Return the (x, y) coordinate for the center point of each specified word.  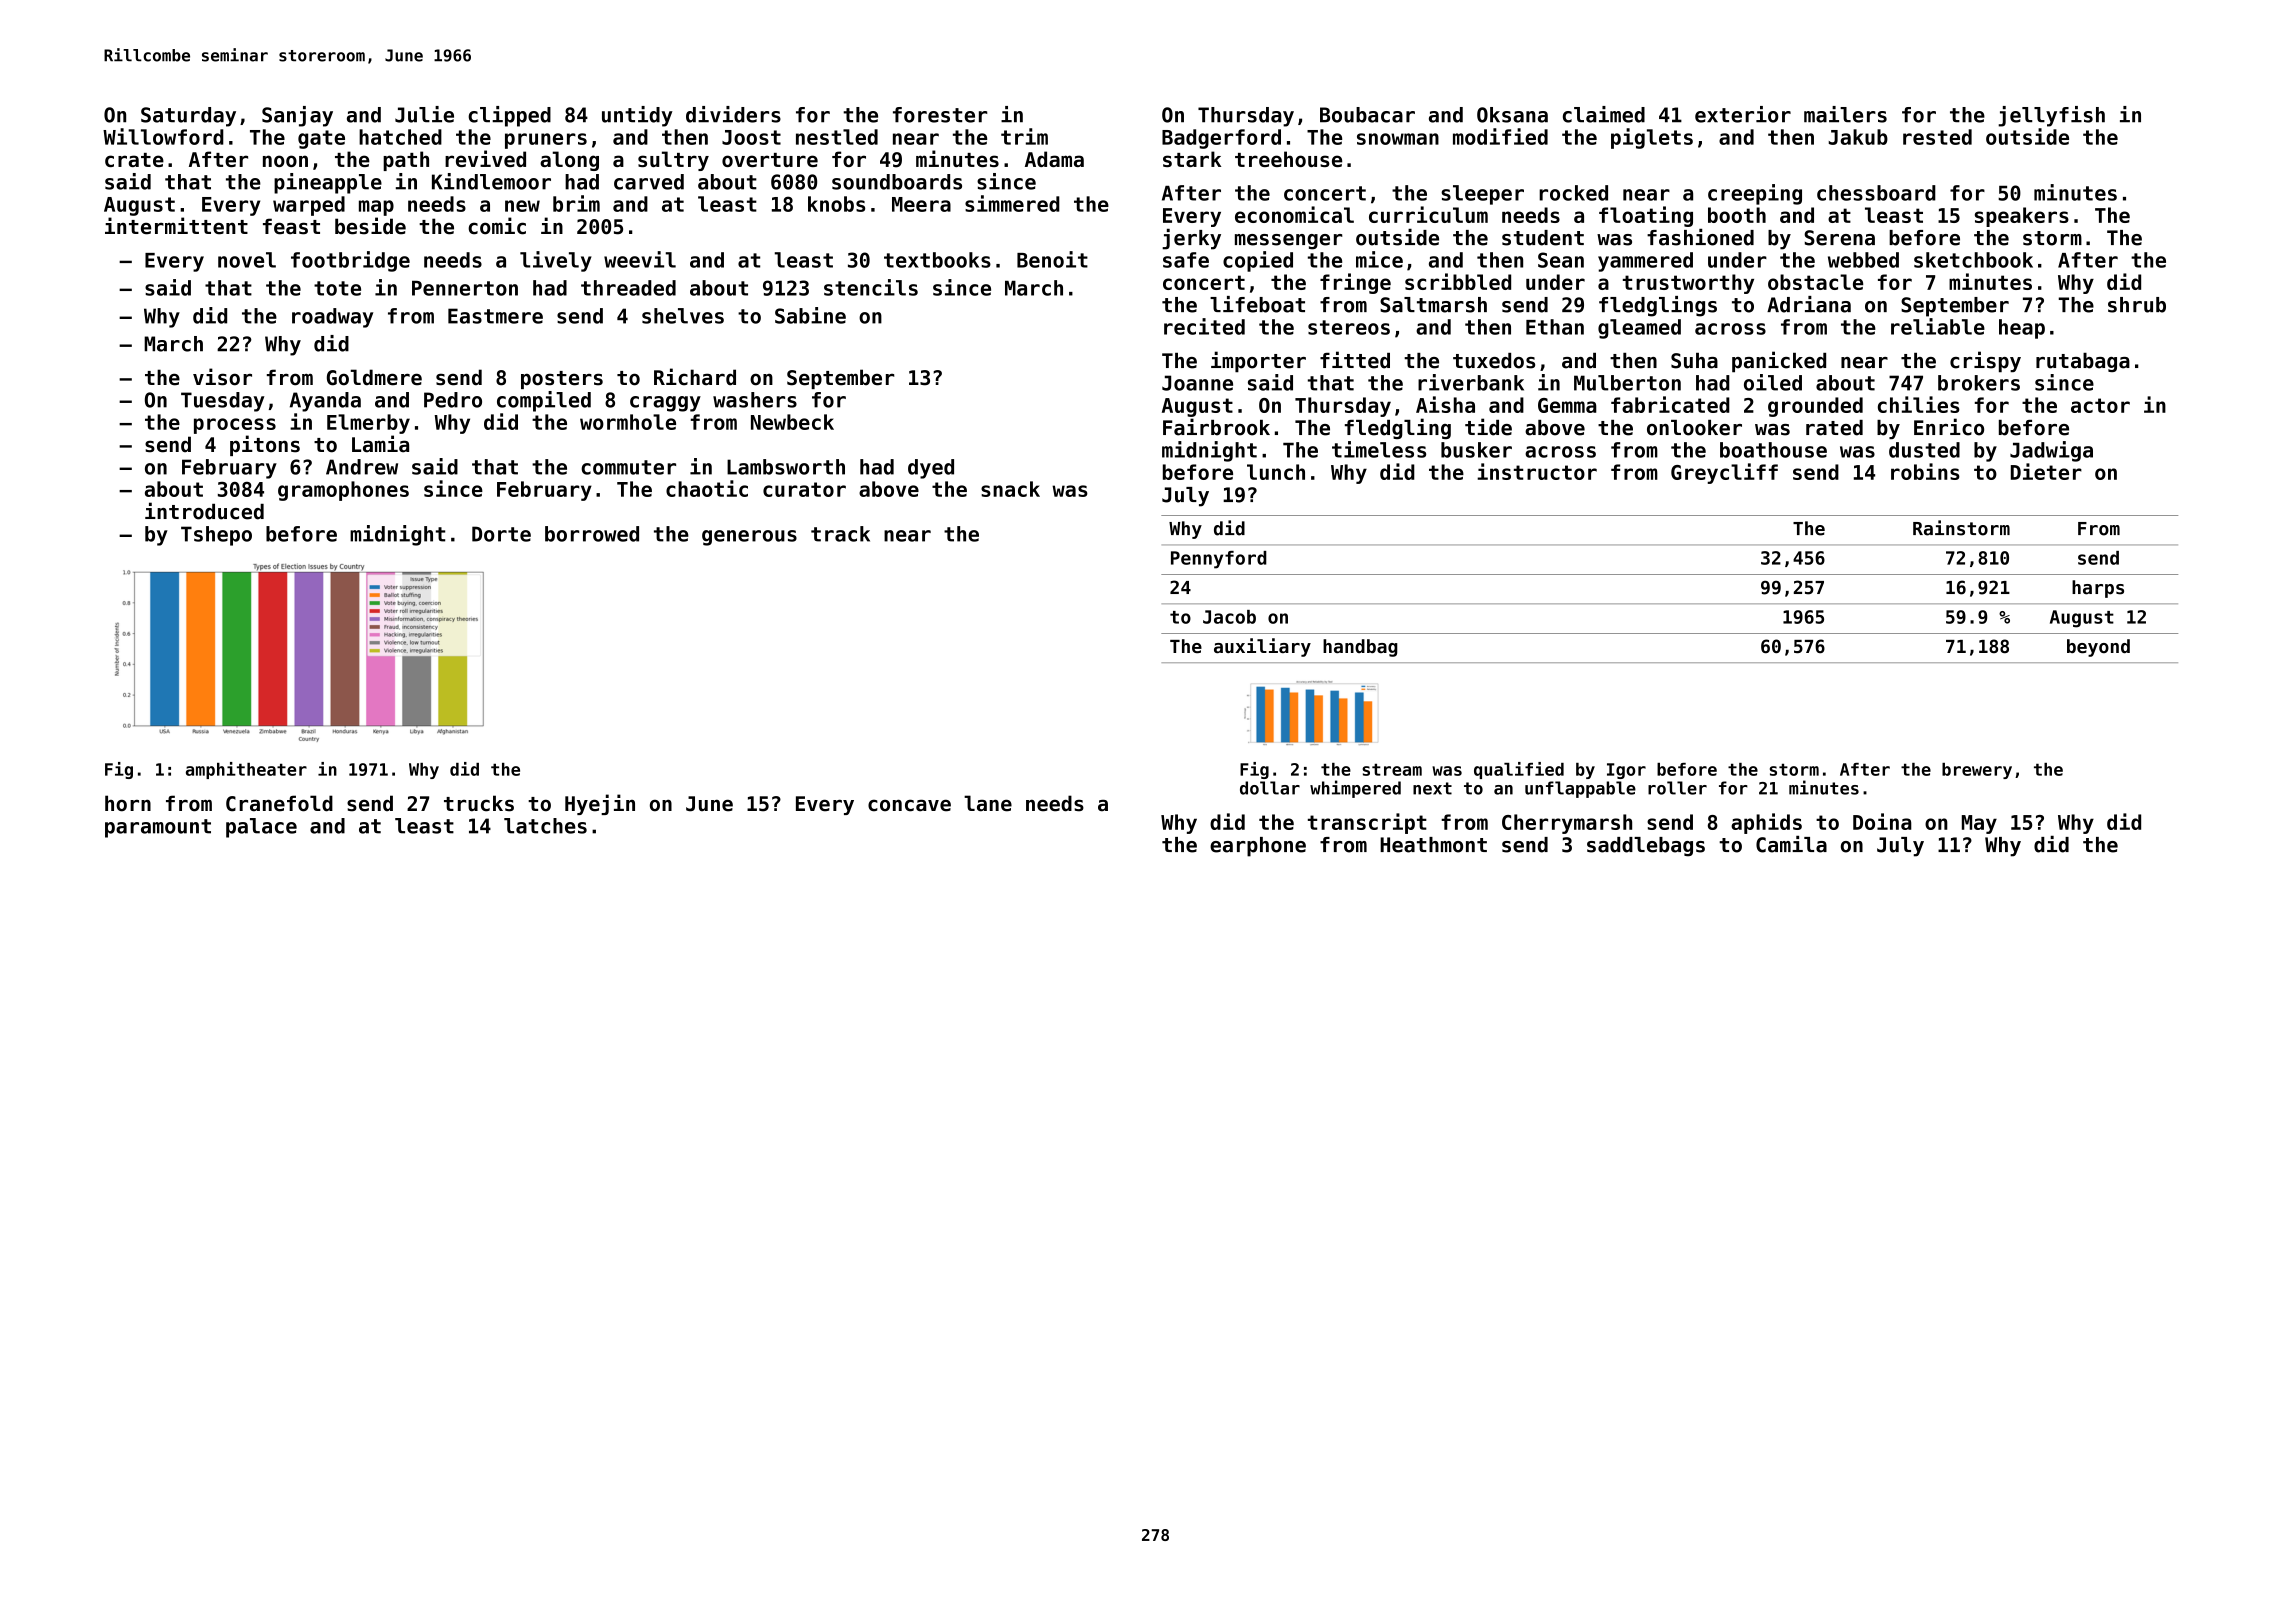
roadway (332, 318)
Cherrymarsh (1567, 824)
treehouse (1288, 159)
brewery (1977, 771)
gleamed (1639, 329)
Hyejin (600, 804)
